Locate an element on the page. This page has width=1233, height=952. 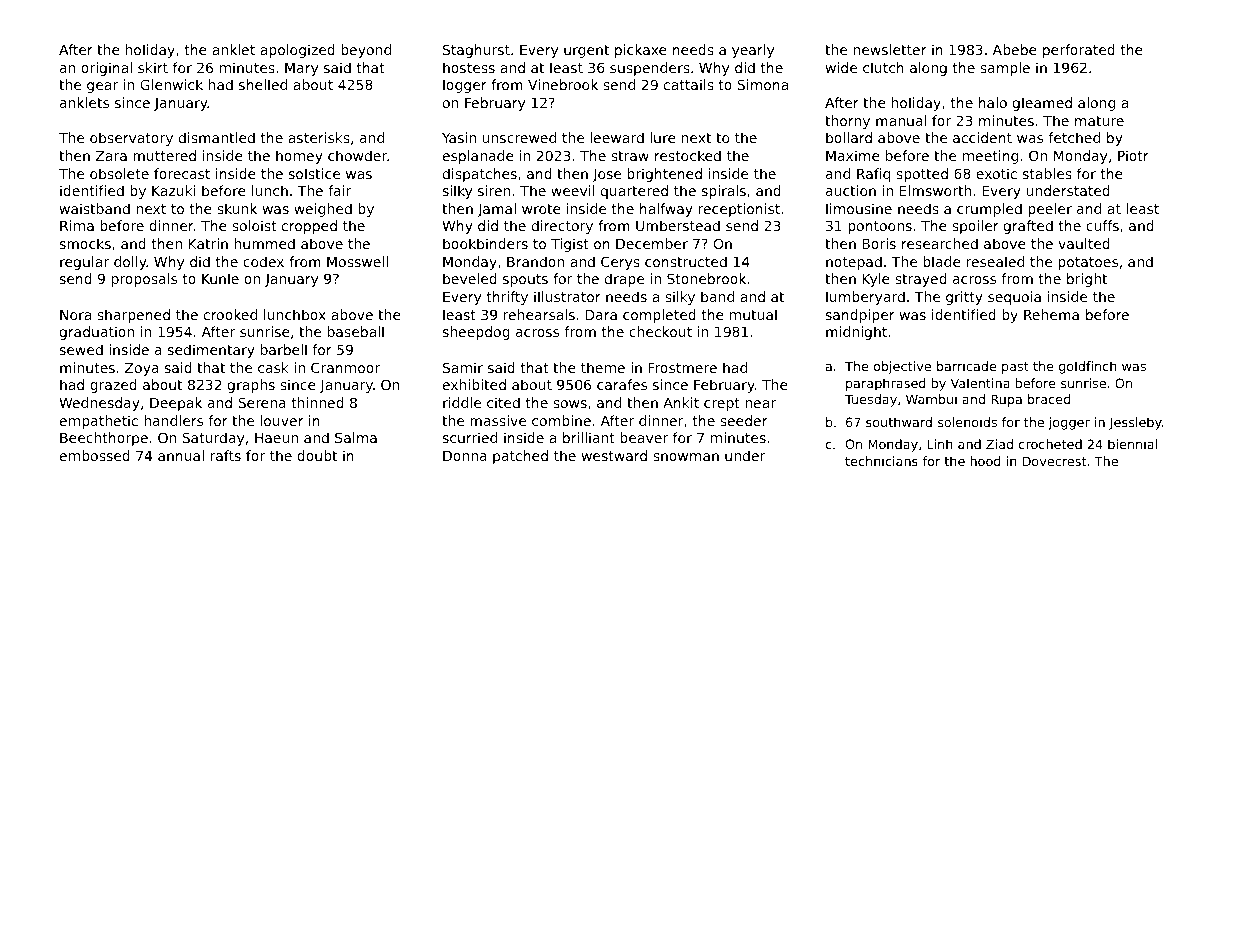
December is located at coordinates (652, 243).
